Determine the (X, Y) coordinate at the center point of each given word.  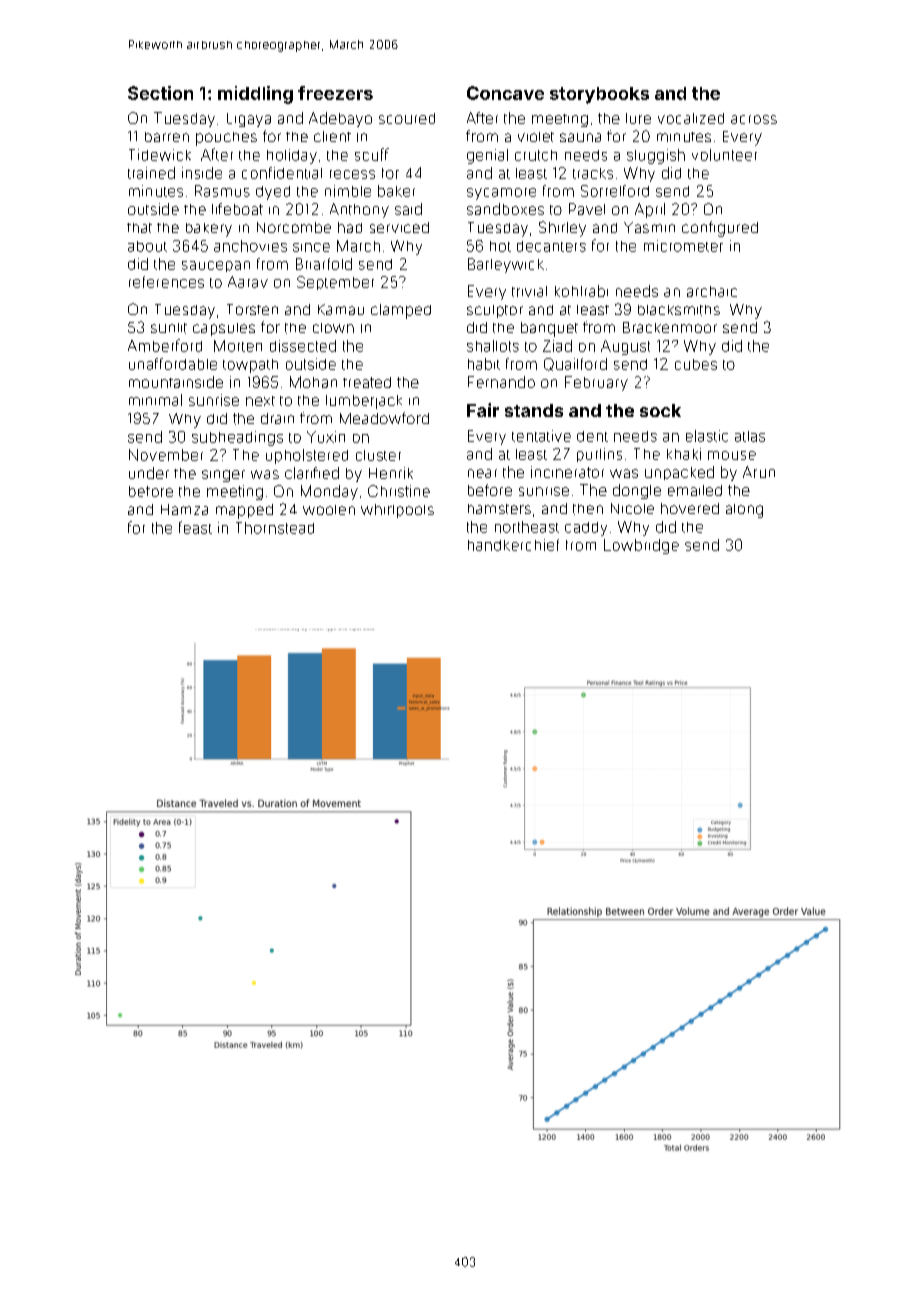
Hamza (184, 509)
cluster (378, 455)
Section (160, 93)
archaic (712, 291)
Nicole (632, 508)
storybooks (599, 95)
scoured (407, 118)
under (149, 473)
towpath (250, 366)
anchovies (250, 246)
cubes (696, 364)
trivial (529, 291)
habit (484, 364)
